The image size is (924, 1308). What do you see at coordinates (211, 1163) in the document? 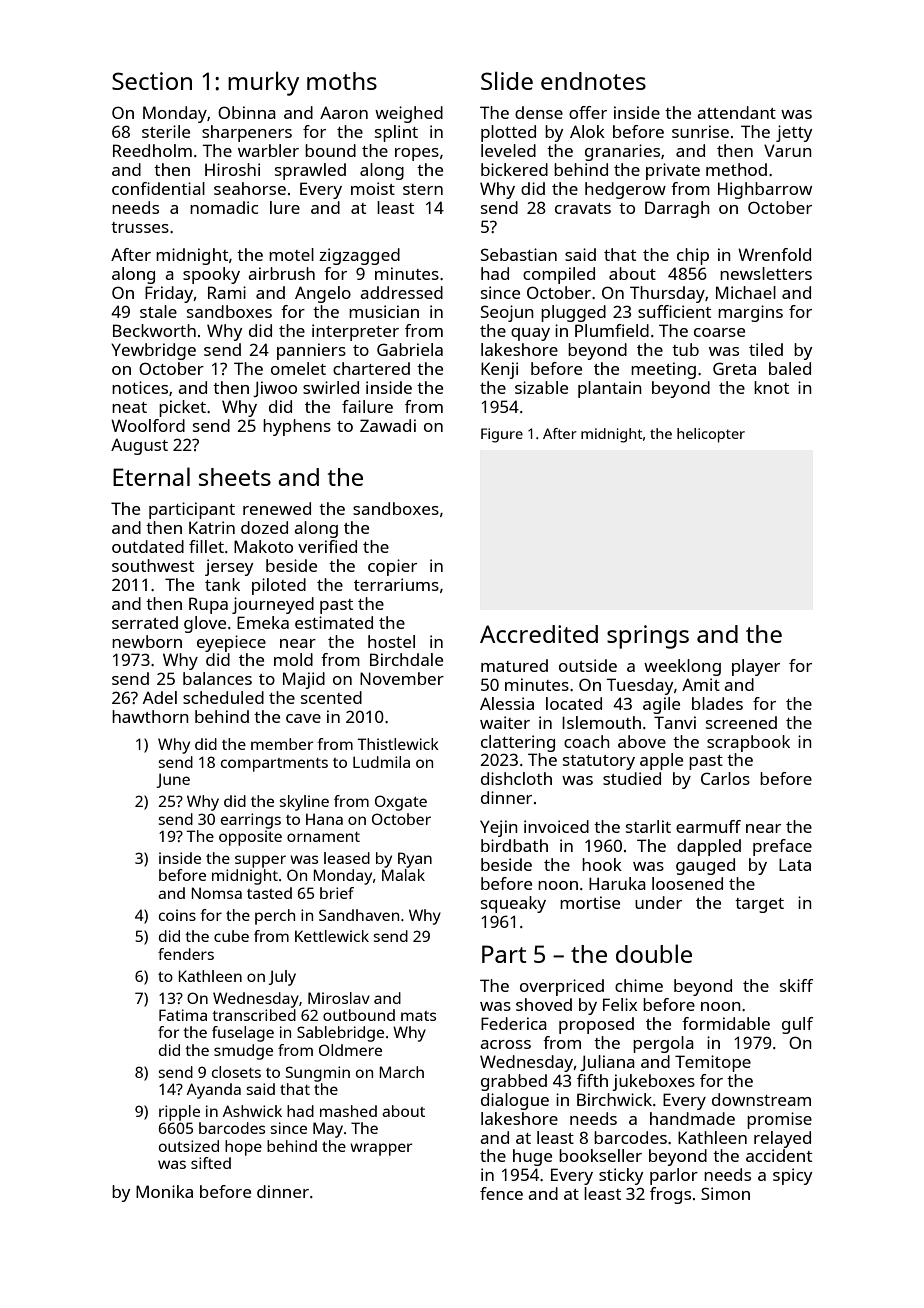
I see `sifted` at bounding box center [211, 1163].
